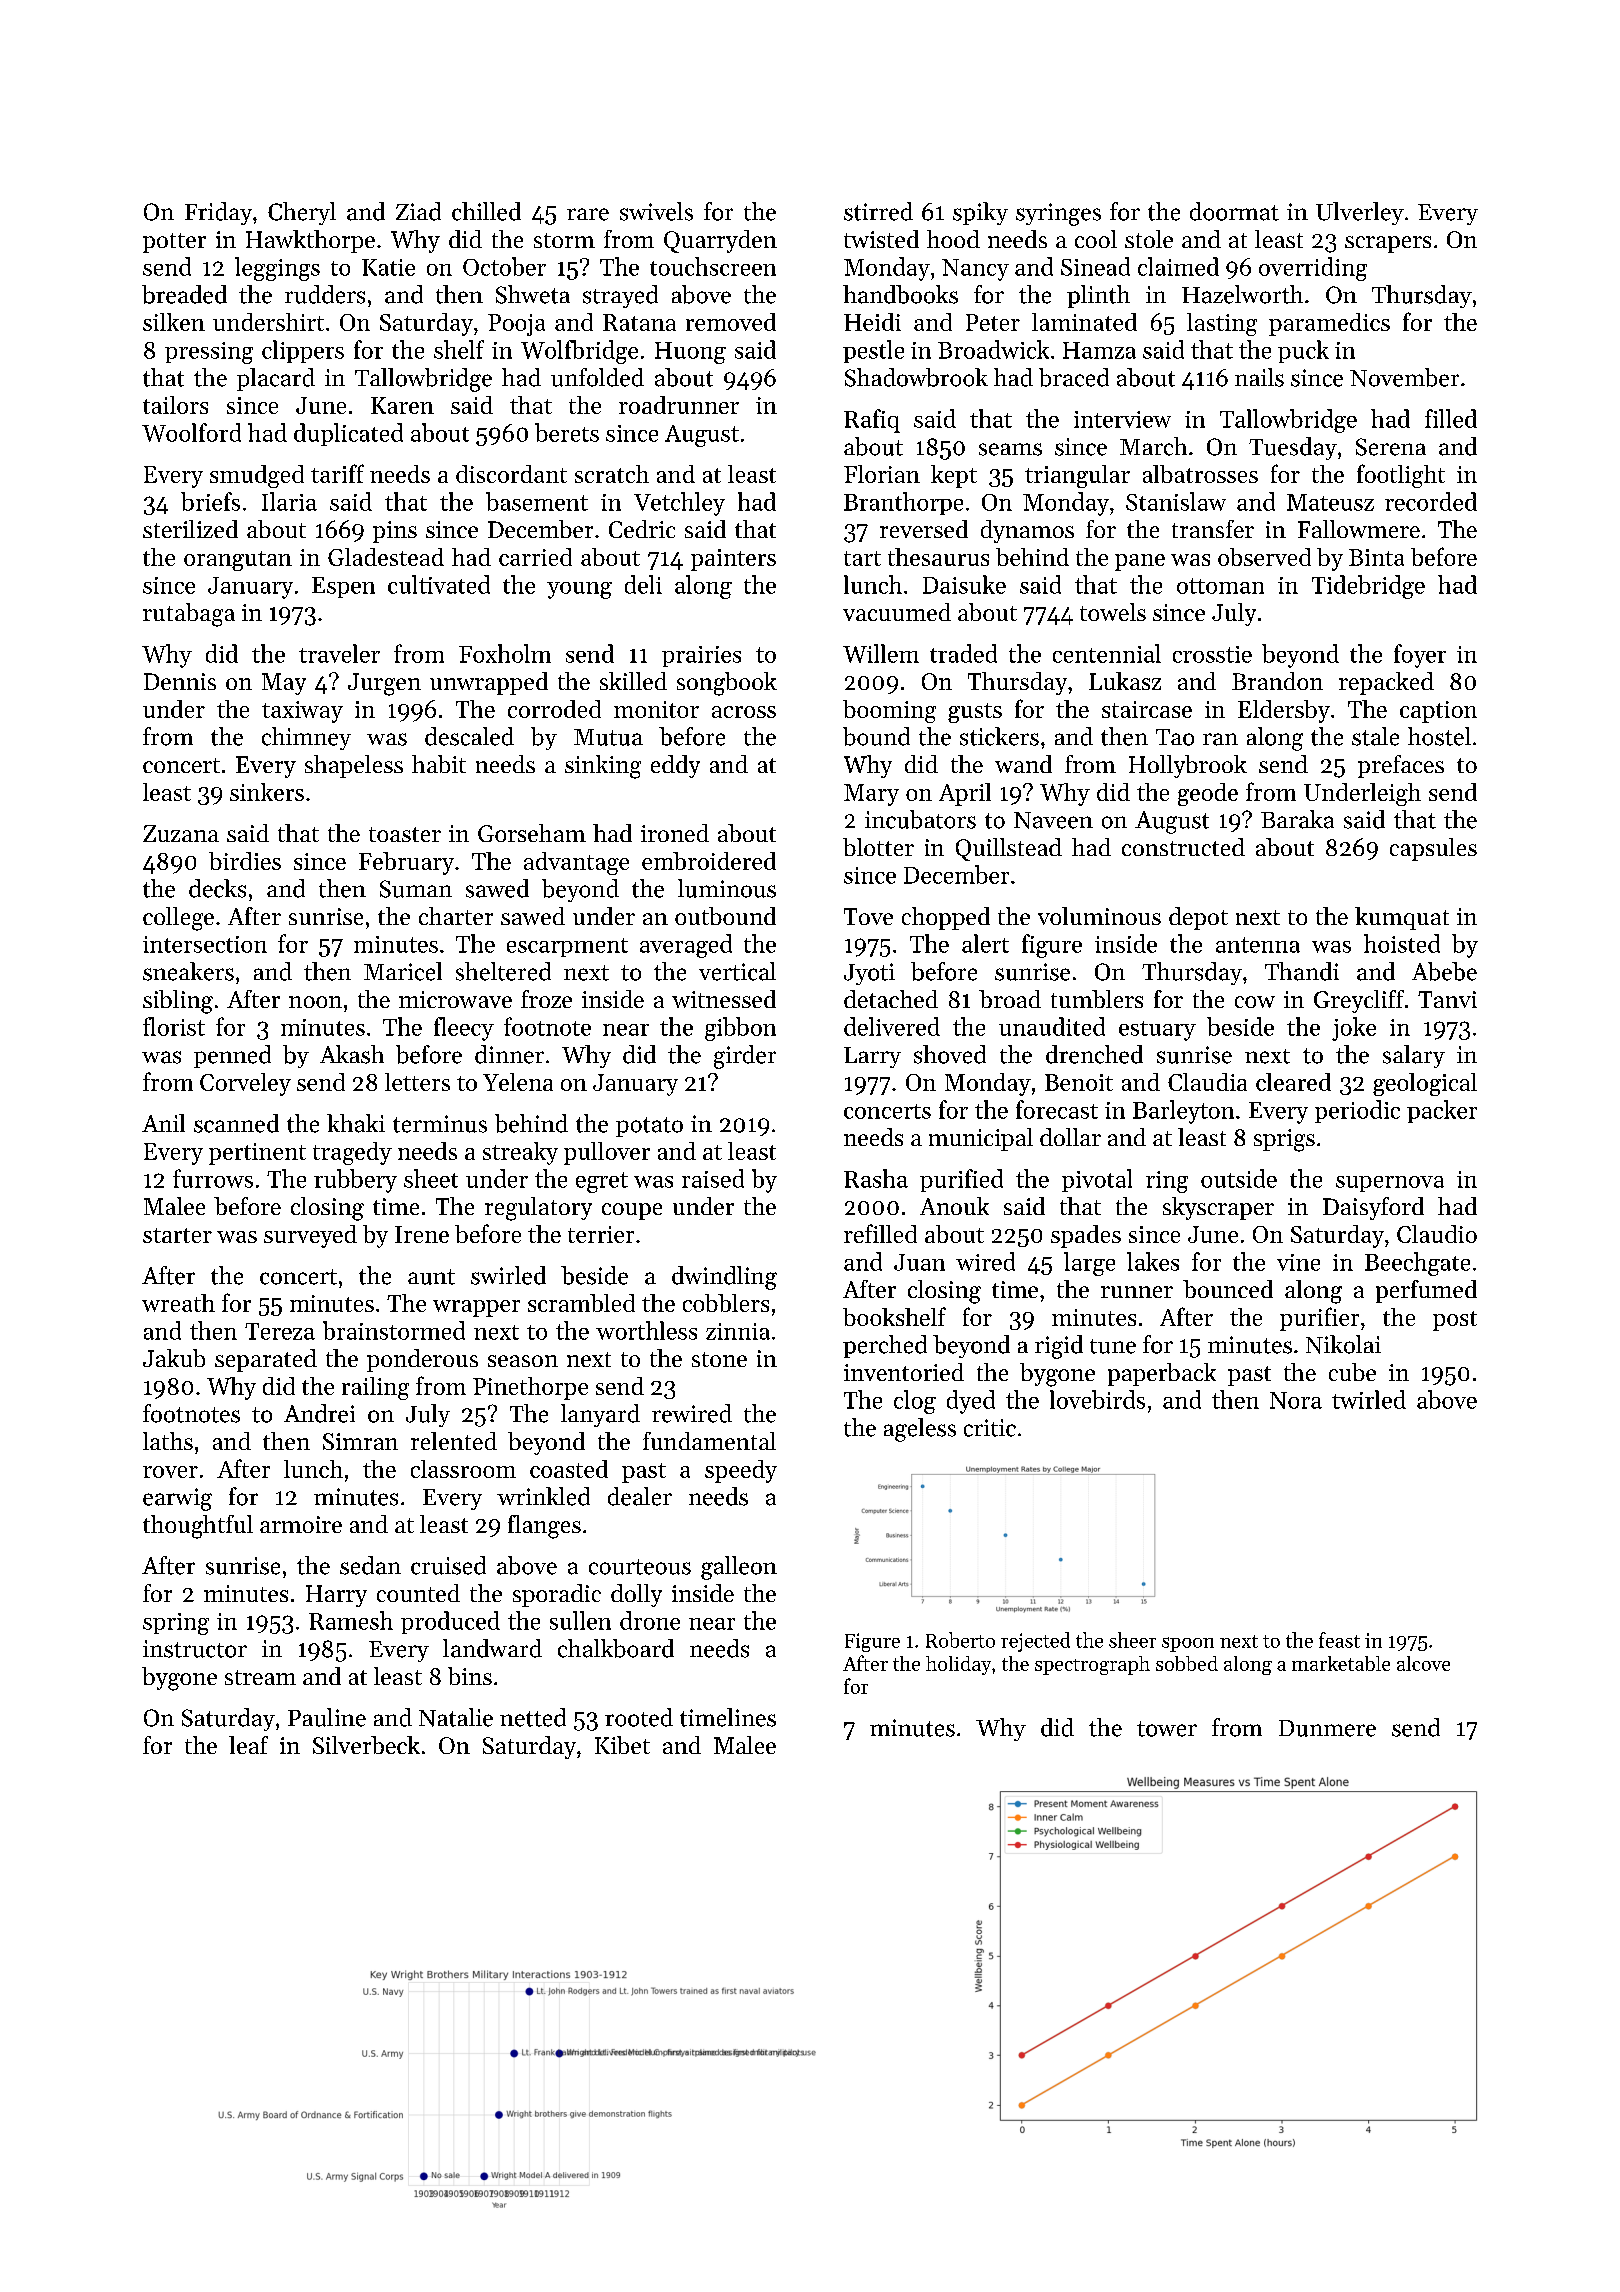 The width and height of the document is (1620, 2292). I want to click on stale, so click(1375, 736).
